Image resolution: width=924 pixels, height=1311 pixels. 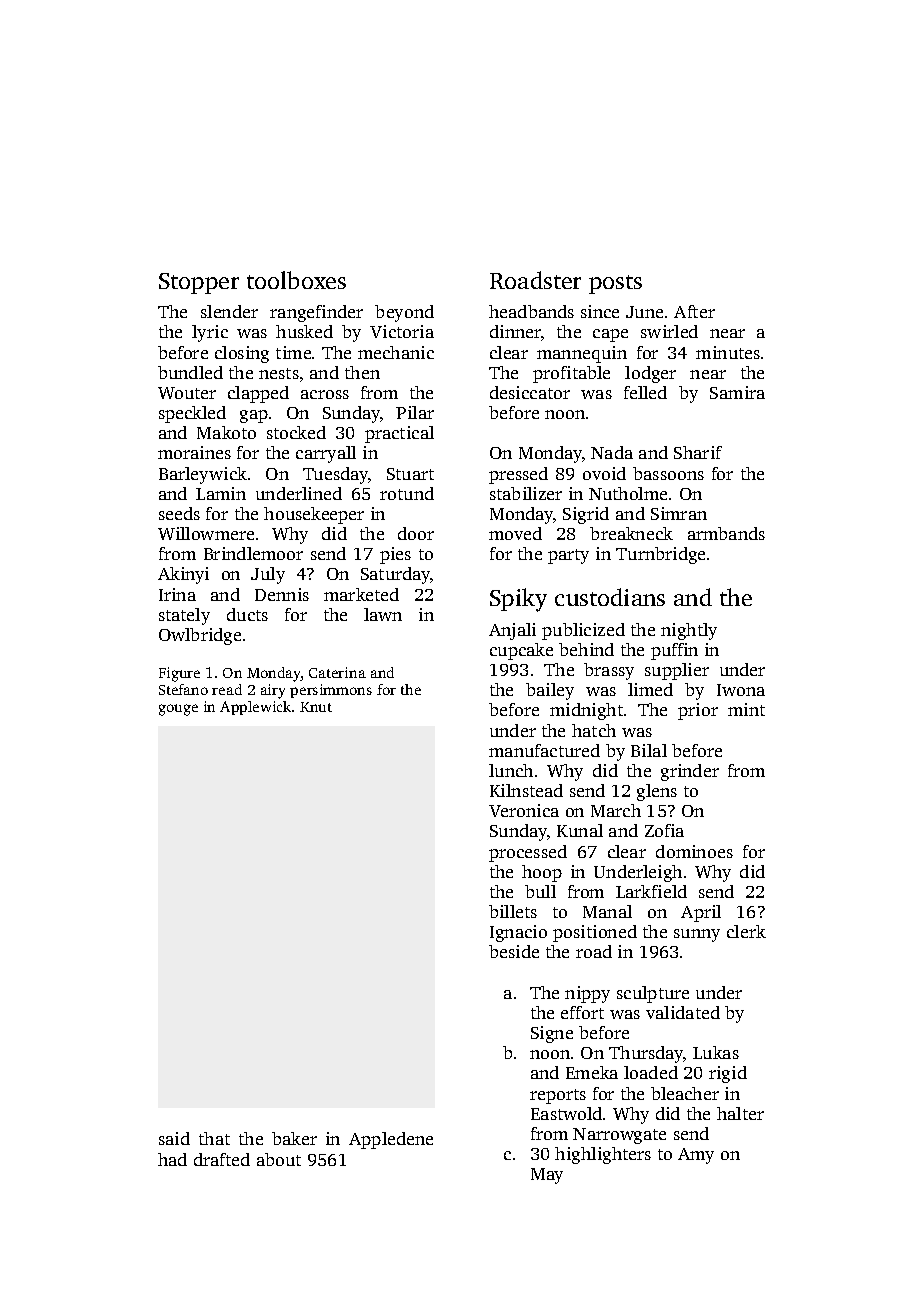 What do you see at coordinates (194, 452) in the screenshot?
I see `moraines` at bounding box center [194, 452].
